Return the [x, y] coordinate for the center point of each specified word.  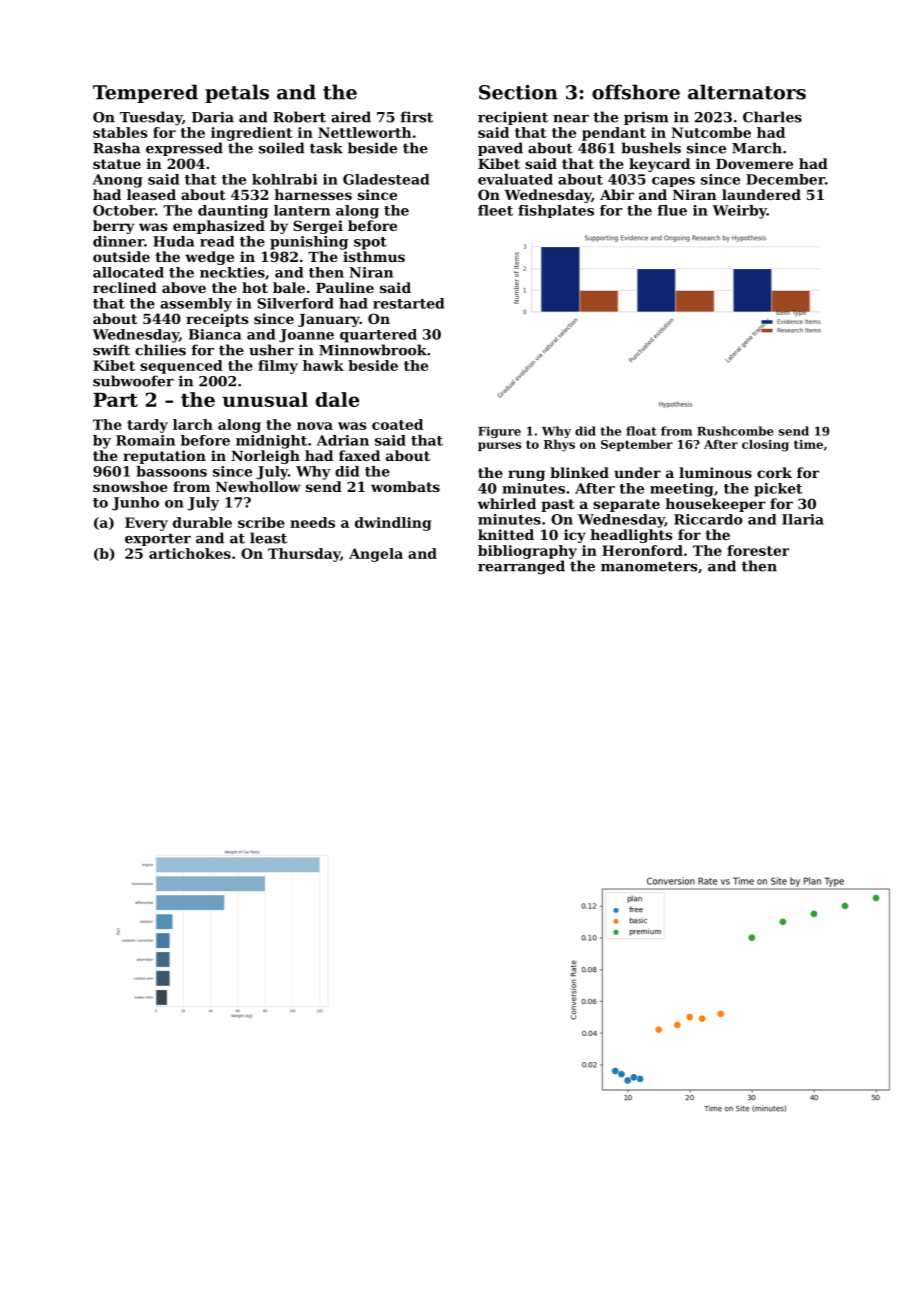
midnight [271, 442]
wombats [405, 486]
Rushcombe [735, 431]
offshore [636, 92]
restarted [408, 303]
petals [237, 93]
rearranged [521, 567]
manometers [649, 566]
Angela [376, 555]
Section [518, 92]
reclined [125, 287]
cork [774, 472]
